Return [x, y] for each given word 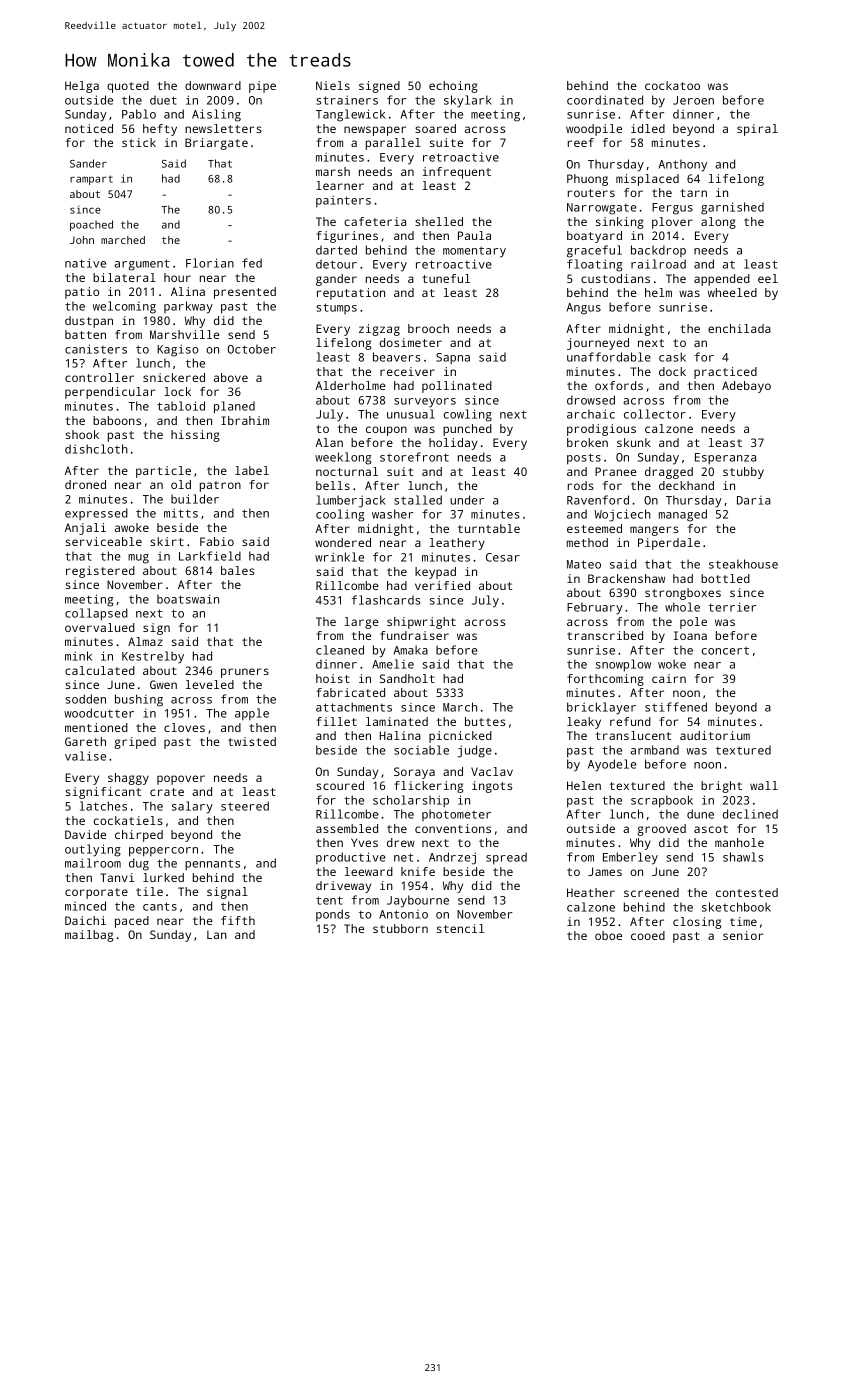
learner [340, 185]
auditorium [715, 735]
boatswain [188, 599]
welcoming [124, 307]
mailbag [89, 936]
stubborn [400, 928]
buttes [485, 721]
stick [139, 142]
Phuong [587, 180]
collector [655, 414]
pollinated [457, 387]
